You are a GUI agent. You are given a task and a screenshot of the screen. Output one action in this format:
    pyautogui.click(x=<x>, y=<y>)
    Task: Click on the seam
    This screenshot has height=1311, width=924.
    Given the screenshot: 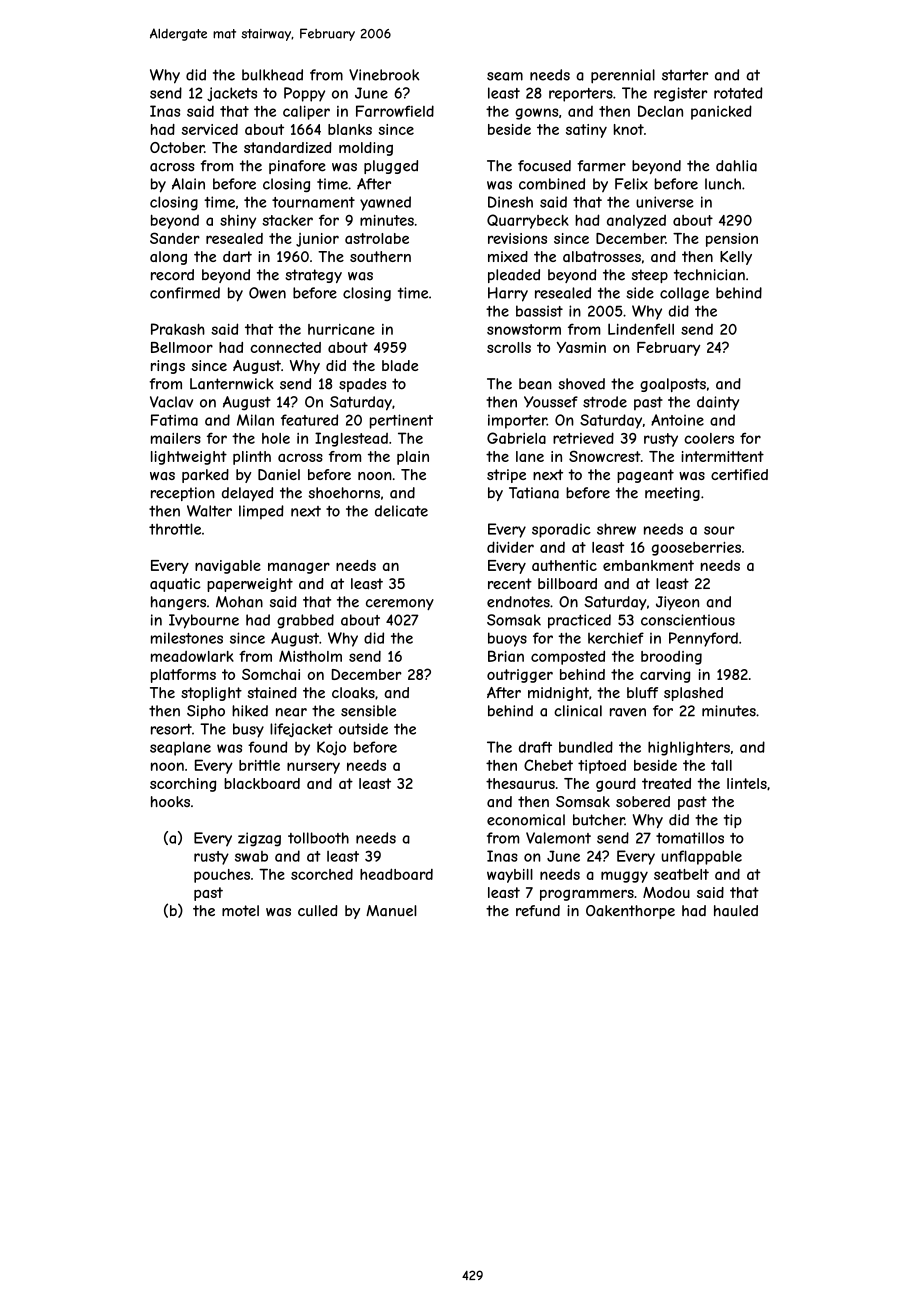 What is the action you would take?
    pyautogui.click(x=505, y=76)
